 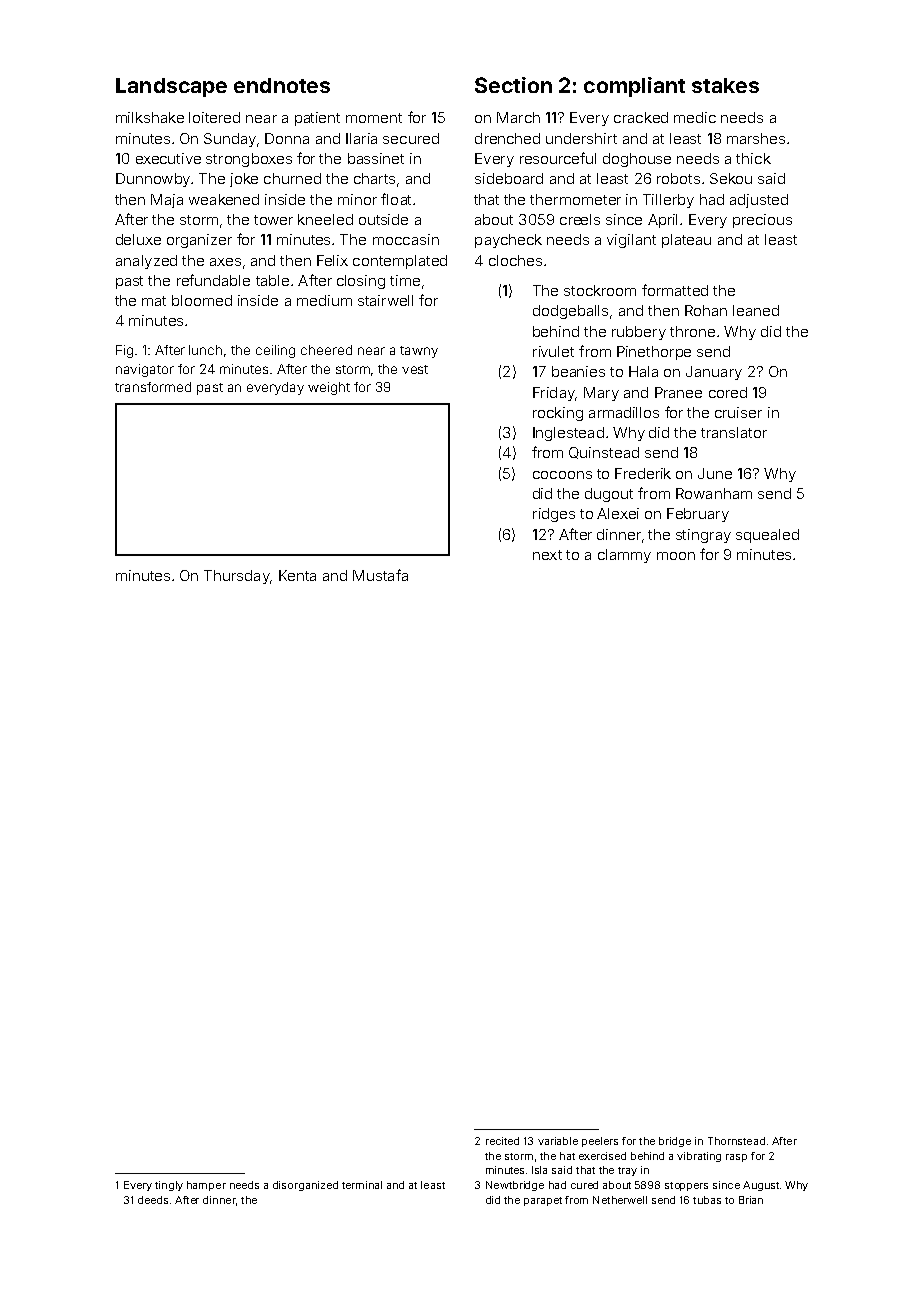 What do you see at coordinates (297, 575) in the screenshot?
I see `Kenta` at bounding box center [297, 575].
